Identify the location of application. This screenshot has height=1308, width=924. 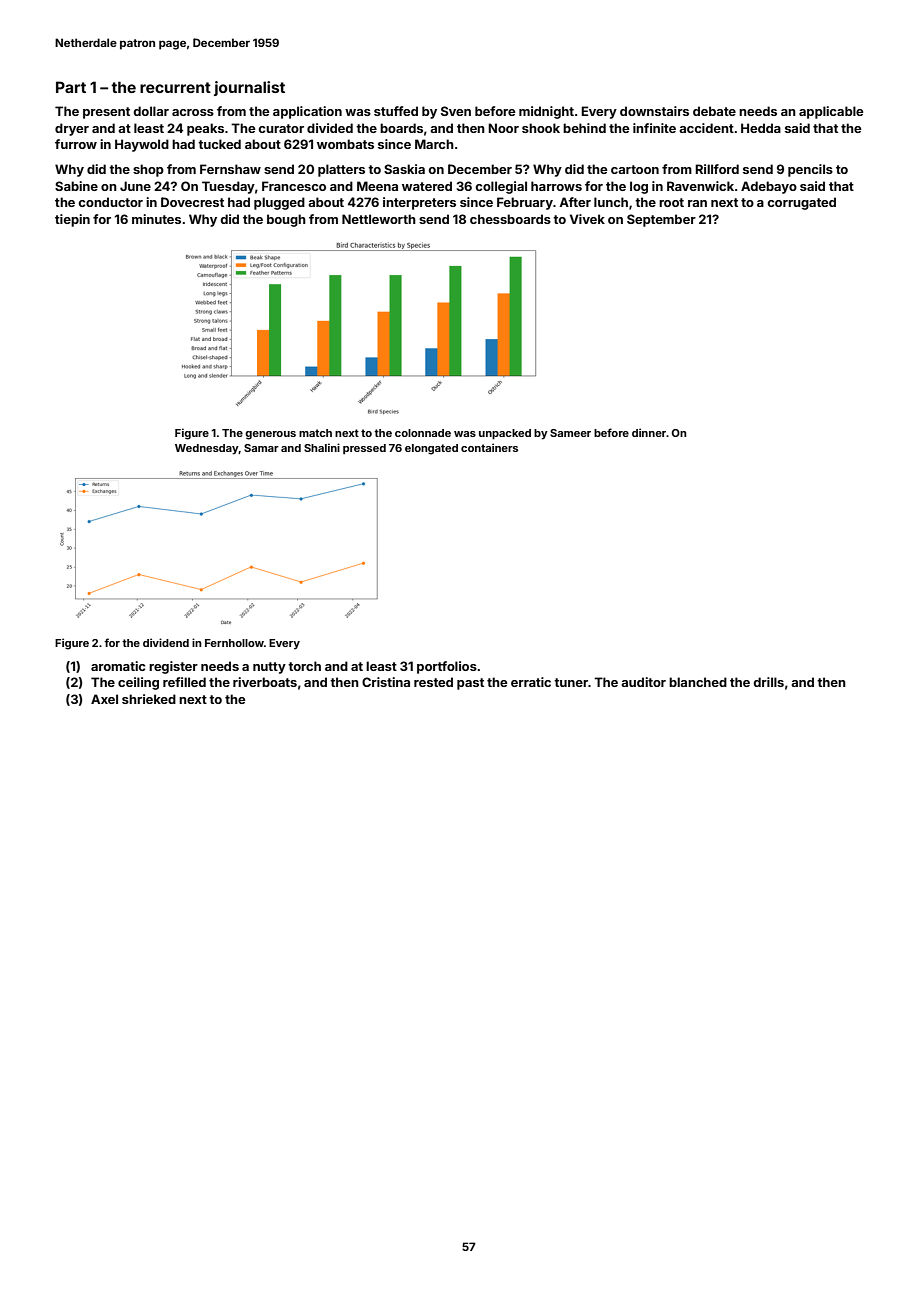
(307, 112).
